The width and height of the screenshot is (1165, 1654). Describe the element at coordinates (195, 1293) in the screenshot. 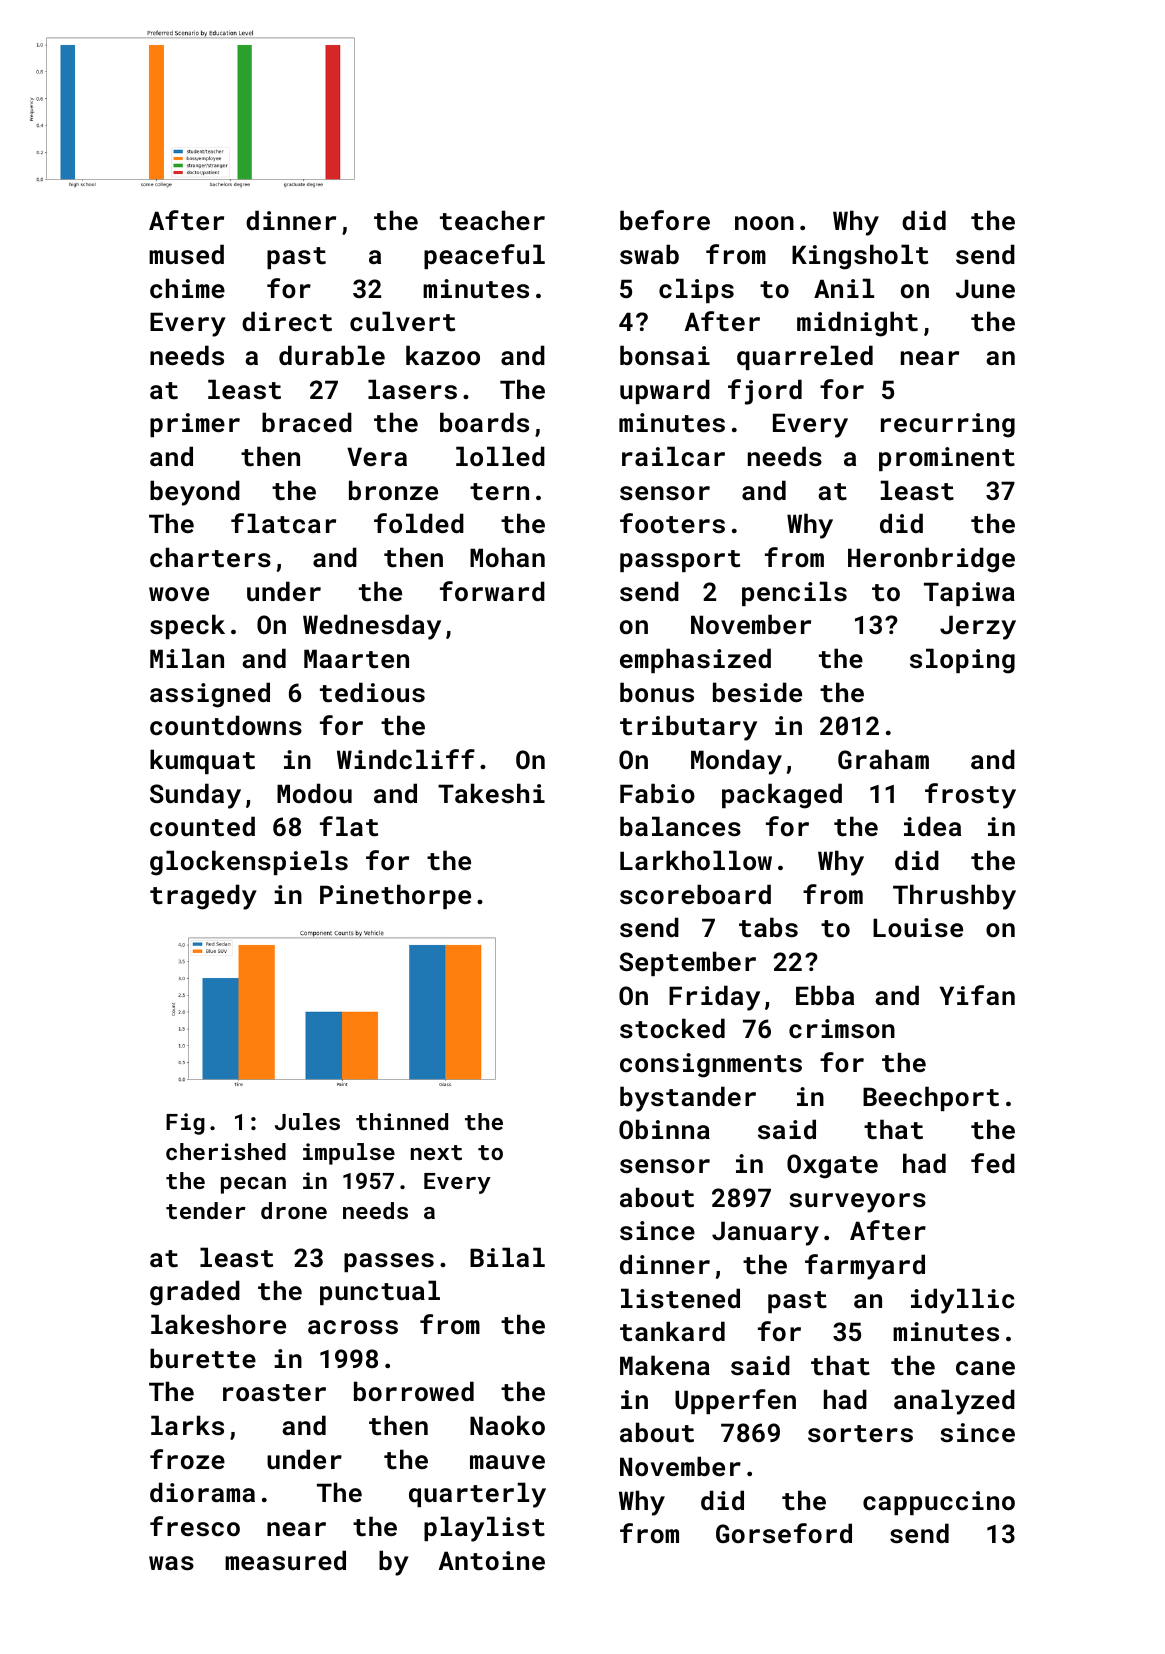

I see `graded` at that location.
